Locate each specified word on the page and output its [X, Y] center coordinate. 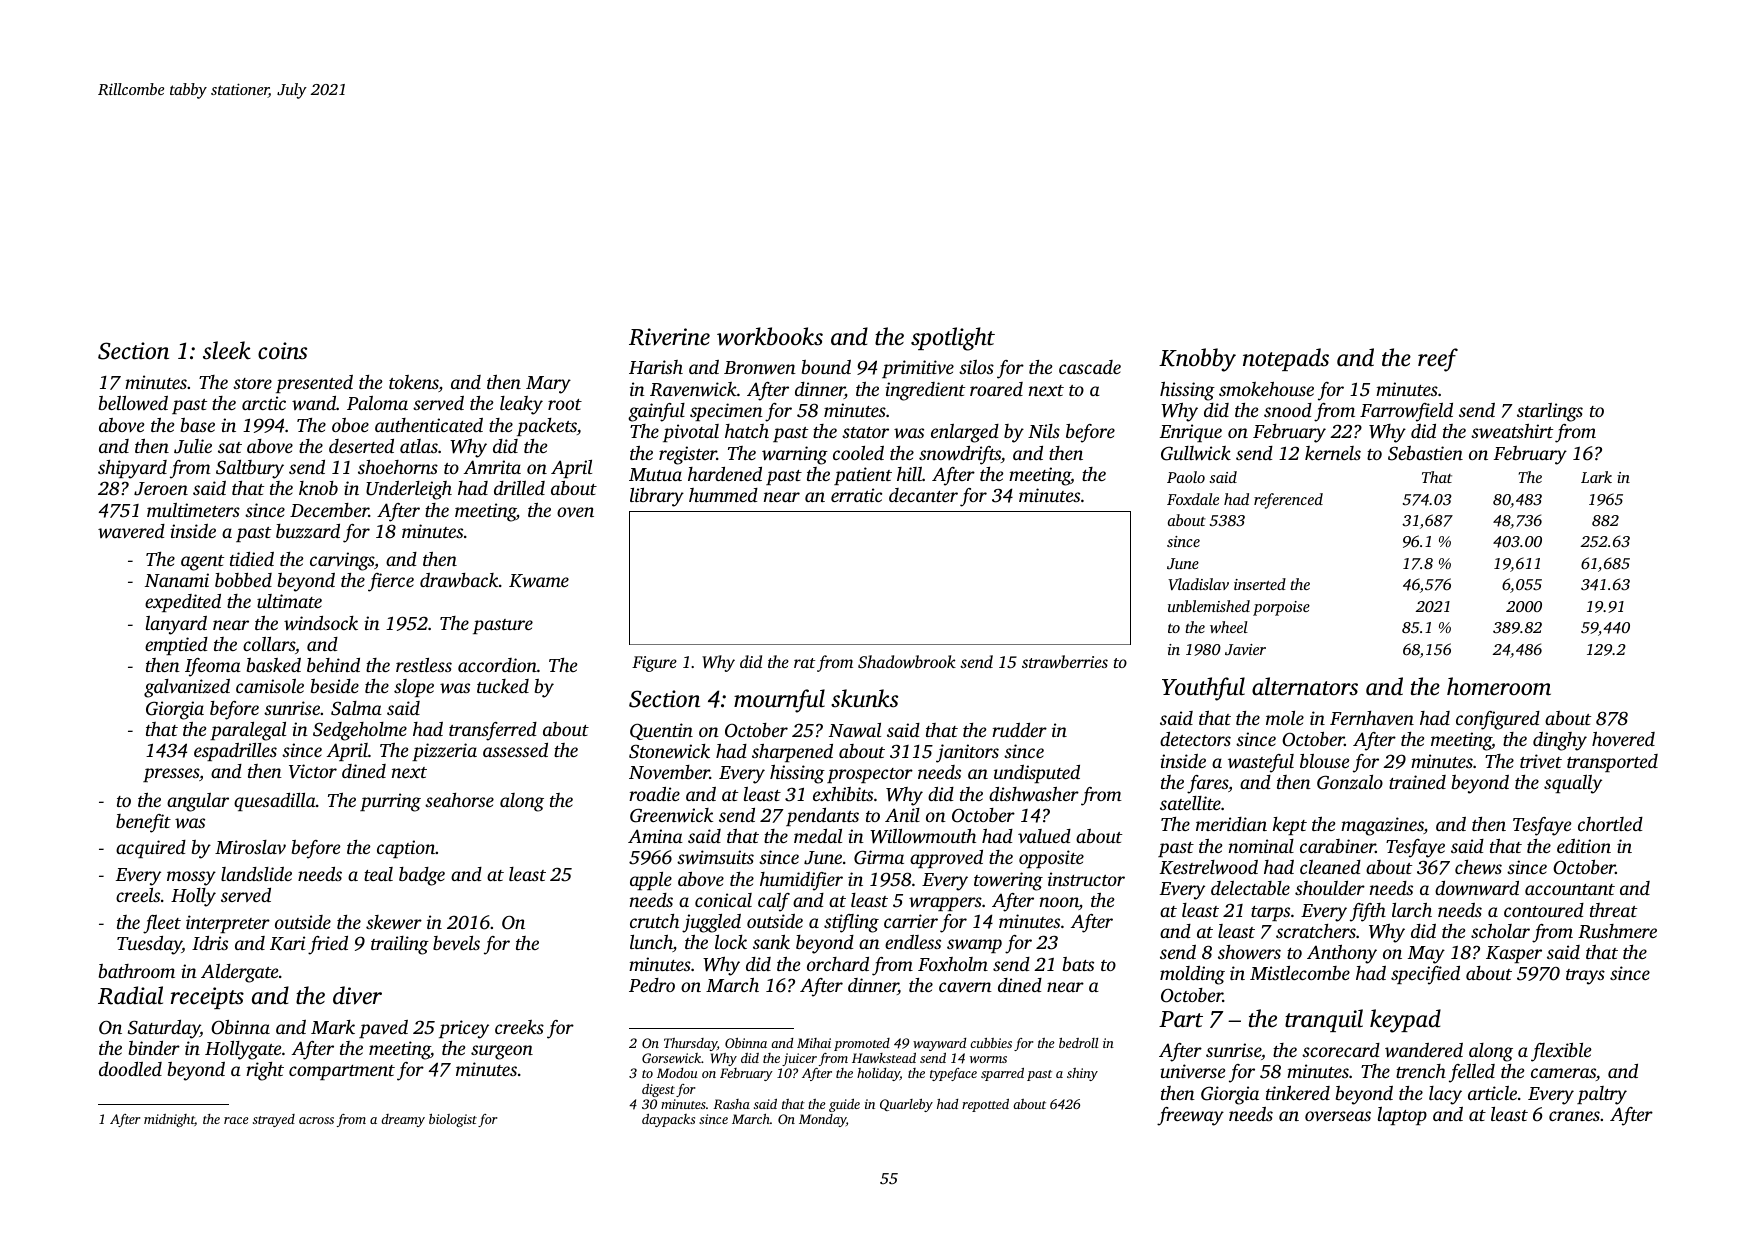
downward [1477, 888]
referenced [1288, 501]
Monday [822, 1120]
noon [1059, 903]
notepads [1286, 359]
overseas [1338, 1116]
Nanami [177, 580]
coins [282, 351]
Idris [210, 943]
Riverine [669, 337]
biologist [453, 1120]
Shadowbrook [907, 662]
